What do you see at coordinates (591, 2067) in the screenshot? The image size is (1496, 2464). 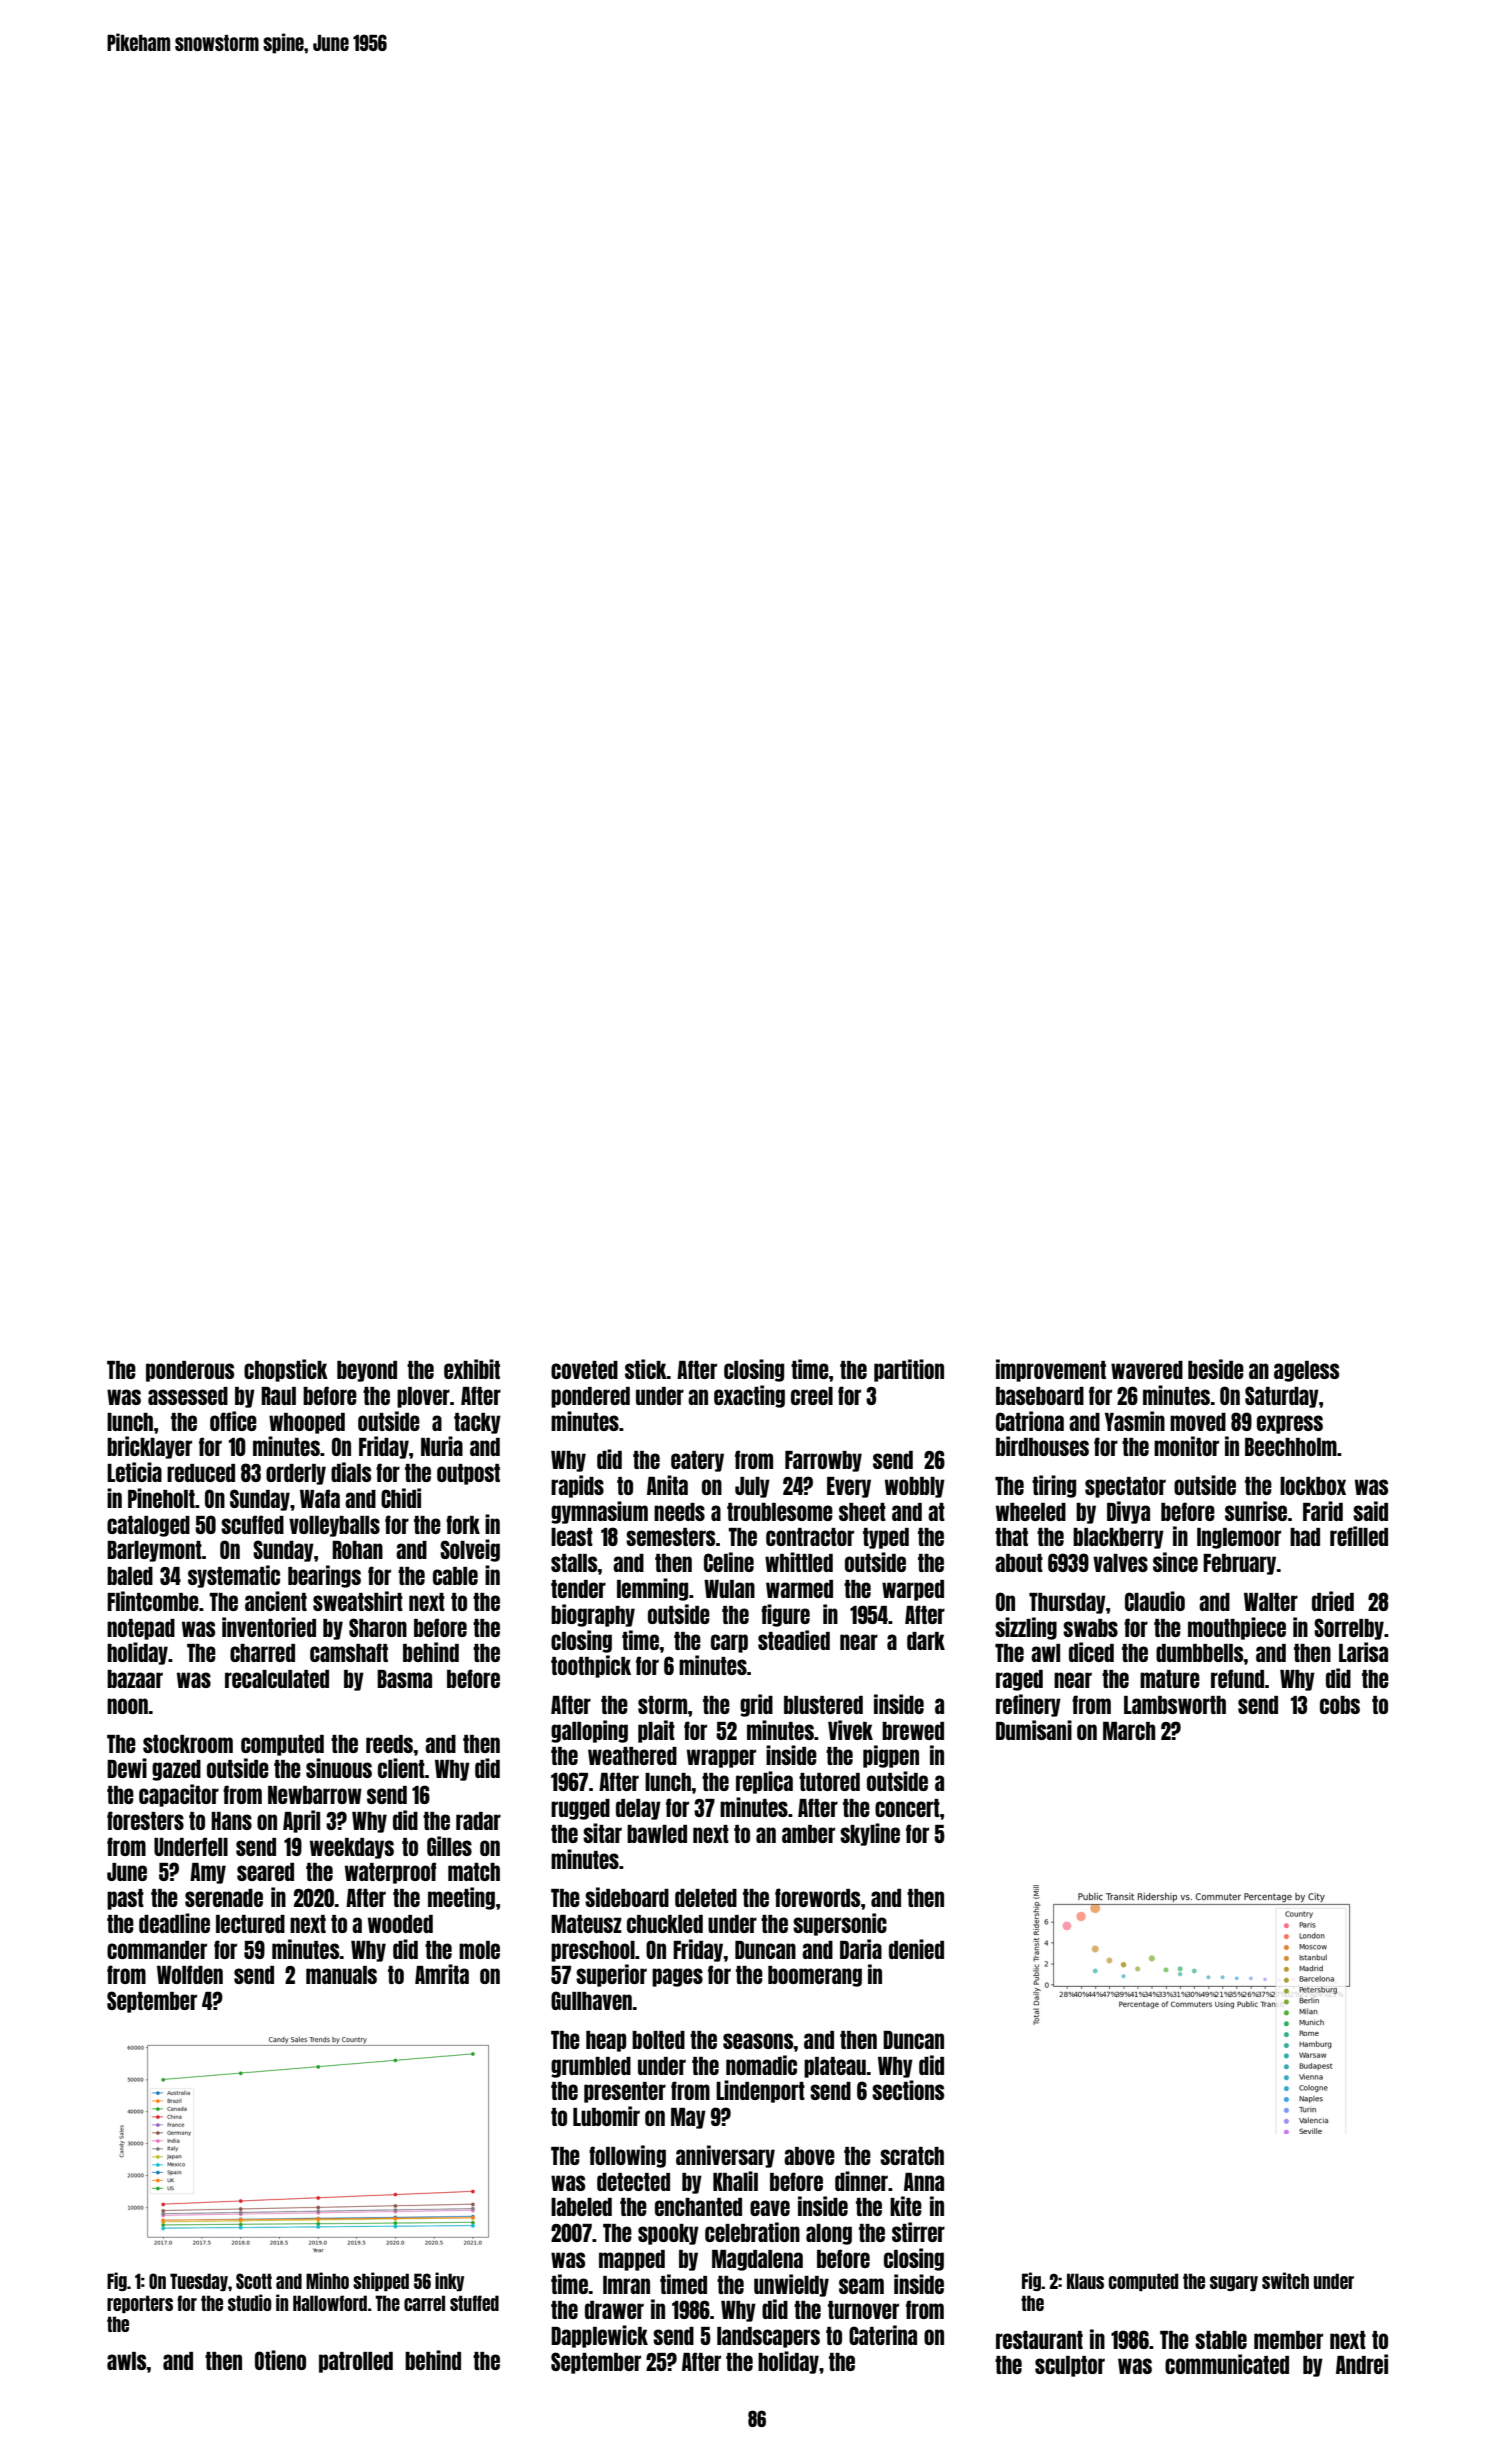 I see `grumbled` at bounding box center [591, 2067].
